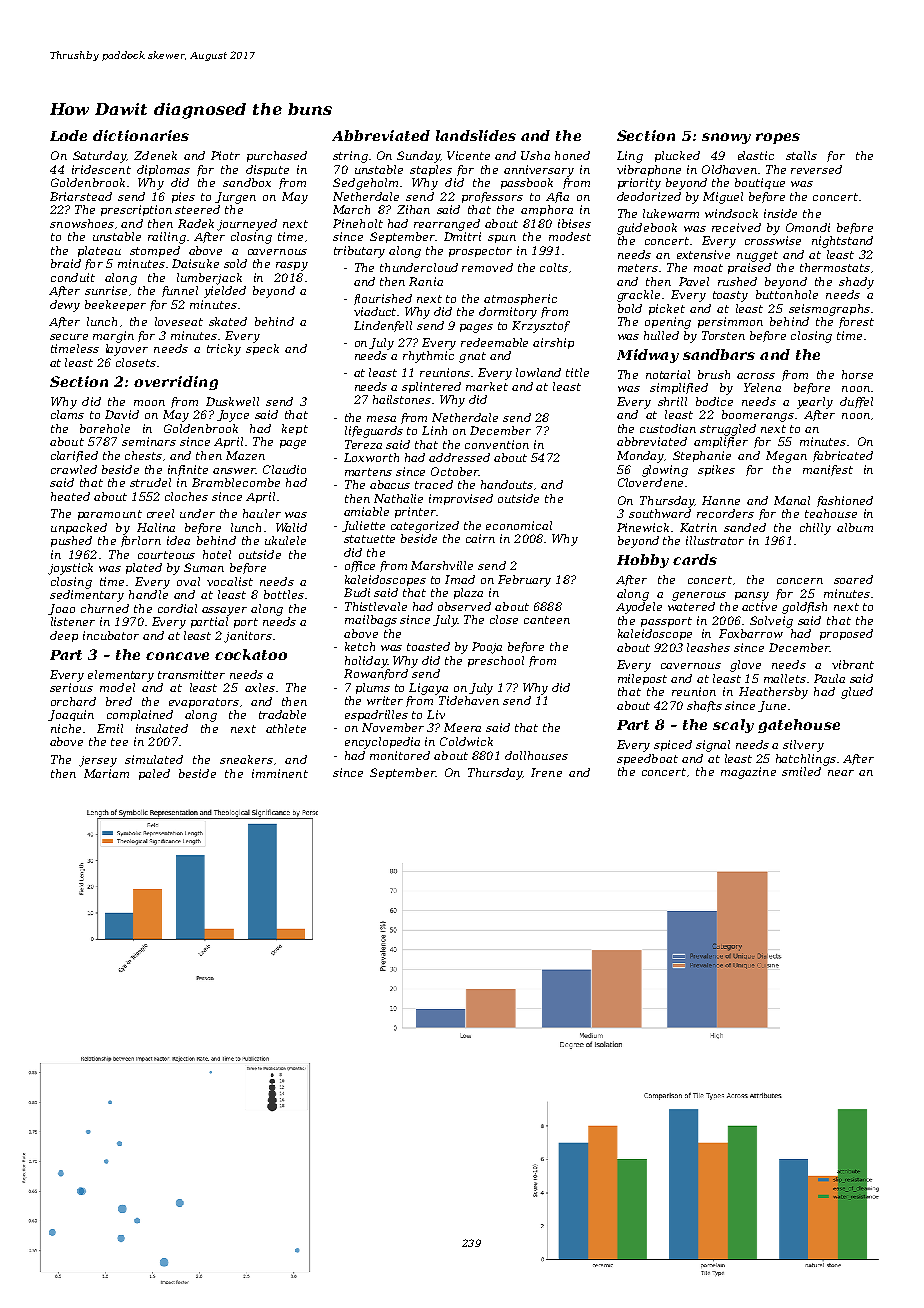 This screenshot has width=924, height=1308. What do you see at coordinates (460, 579) in the screenshot?
I see `Imad` at bounding box center [460, 579].
